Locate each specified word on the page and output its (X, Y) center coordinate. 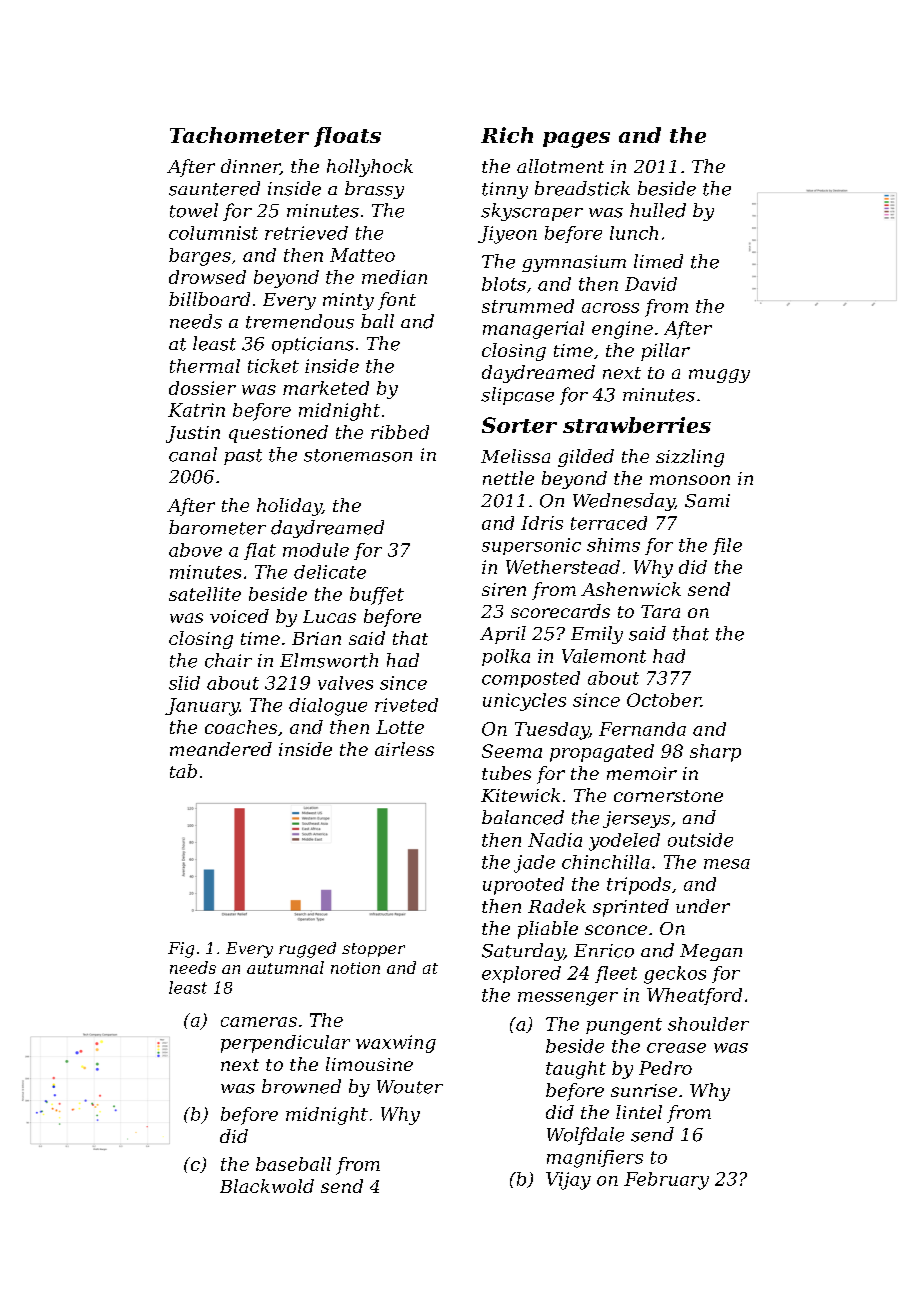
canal (193, 454)
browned (301, 1086)
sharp (715, 753)
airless (404, 749)
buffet (377, 596)
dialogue (328, 707)
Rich (507, 135)
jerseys (636, 819)
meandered (221, 749)
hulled (658, 210)
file (727, 546)
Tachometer (239, 135)
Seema (512, 751)
